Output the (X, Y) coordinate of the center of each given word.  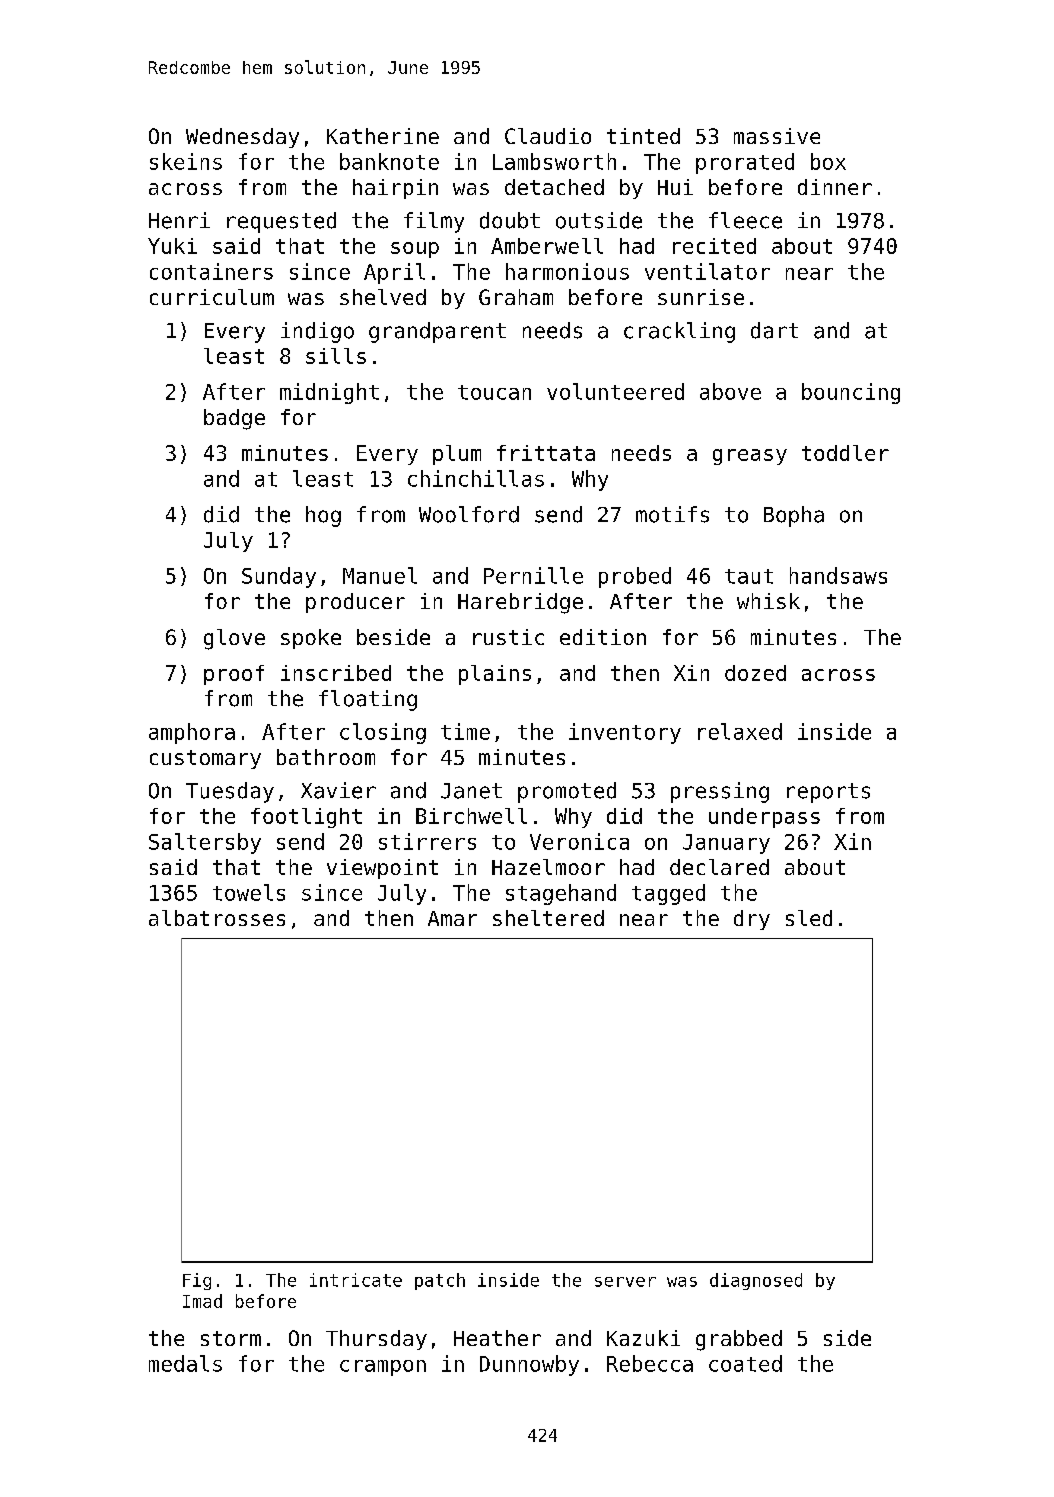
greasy (750, 457)
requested (281, 222)
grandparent (437, 332)
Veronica (579, 841)
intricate (356, 1280)
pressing (720, 792)
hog (323, 516)
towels (249, 892)
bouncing (851, 393)
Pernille (533, 575)
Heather (497, 1338)
